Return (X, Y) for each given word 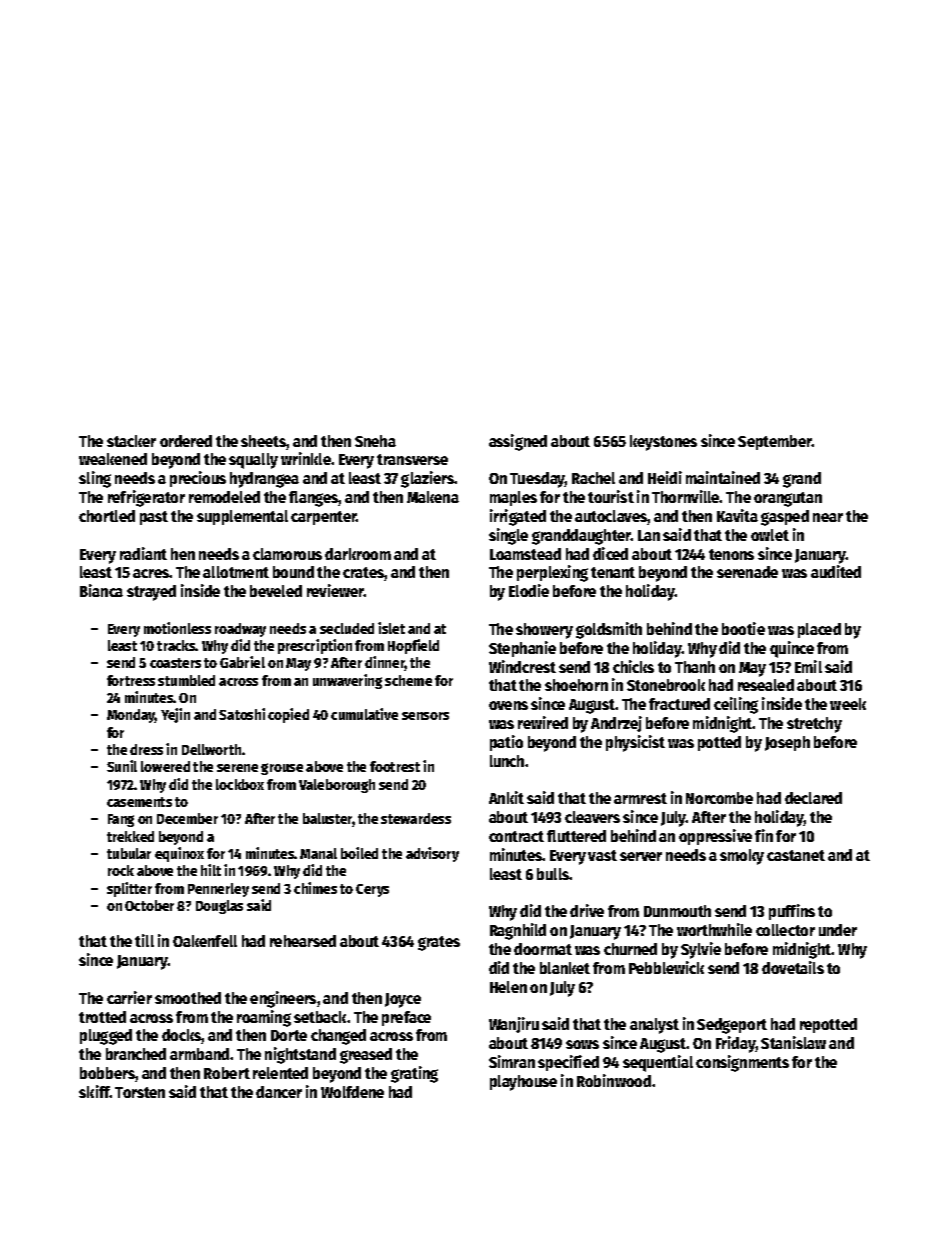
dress (146, 749)
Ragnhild (518, 931)
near (828, 517)
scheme (408, 680)
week (848, 704)
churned (630, 949)
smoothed (188, 998)
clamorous (287, 554)
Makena (433, 497)
